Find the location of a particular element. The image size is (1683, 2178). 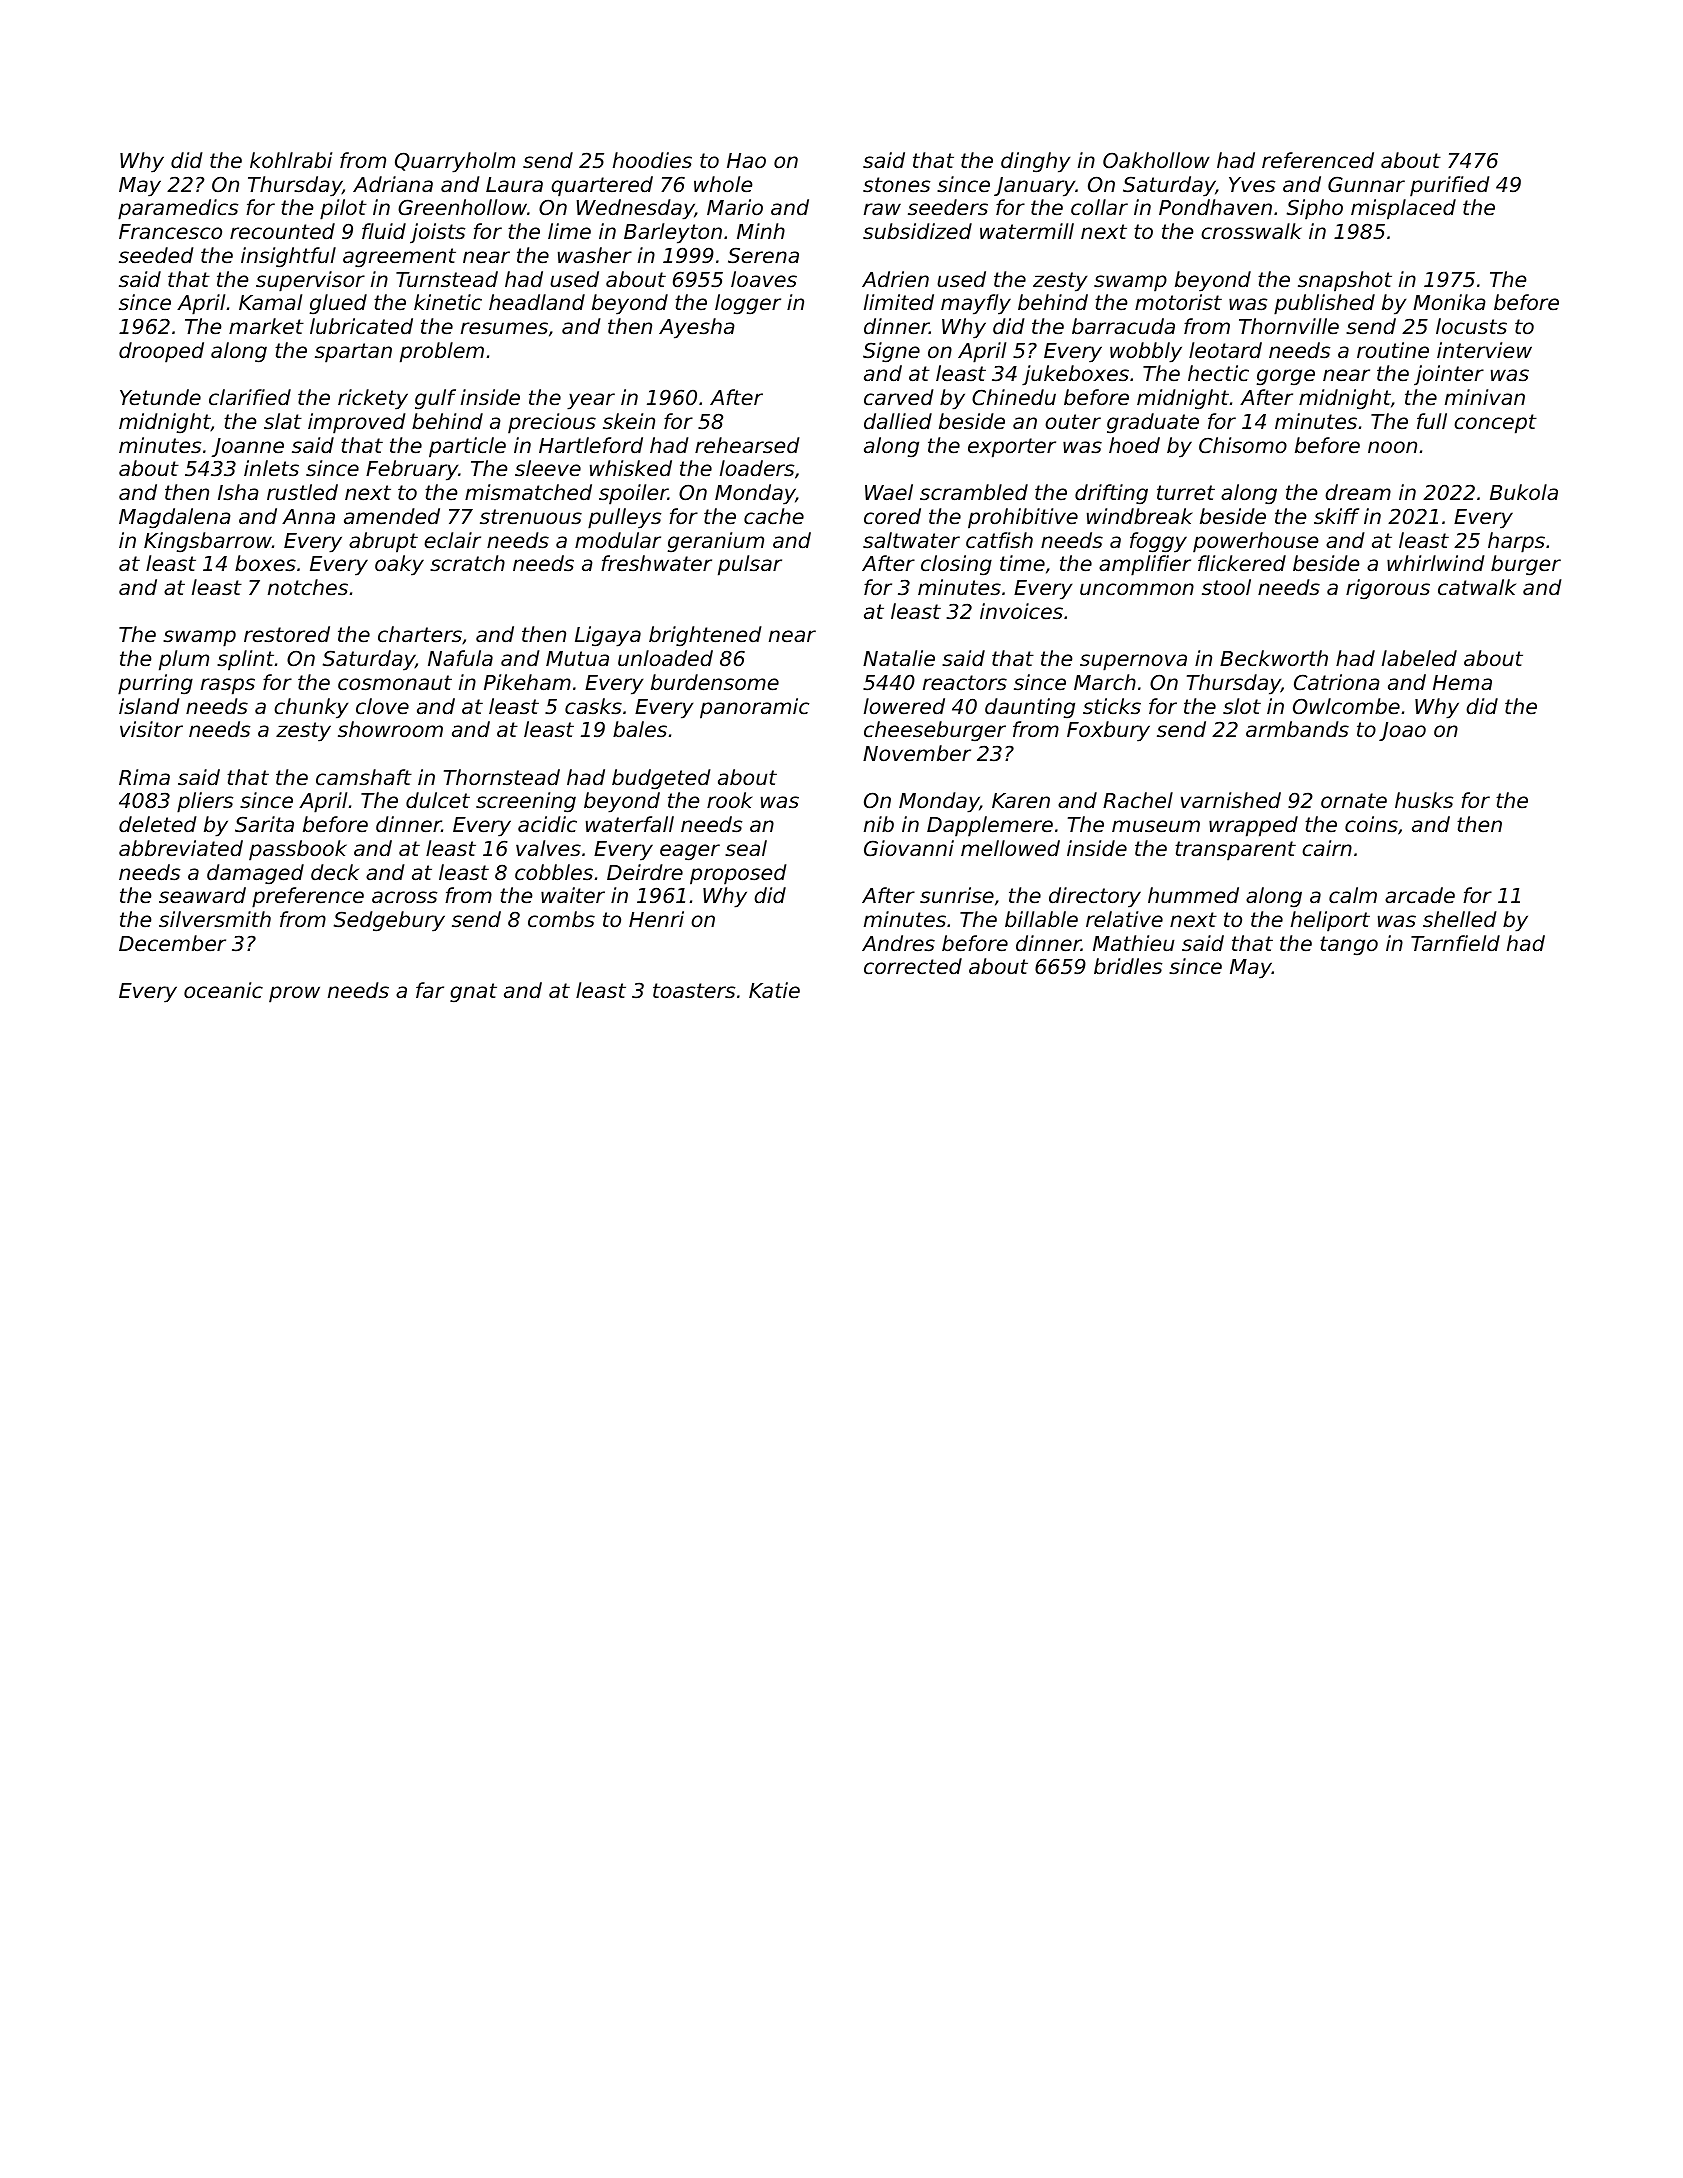

dinghy is located at coordinates (1035, 162).
